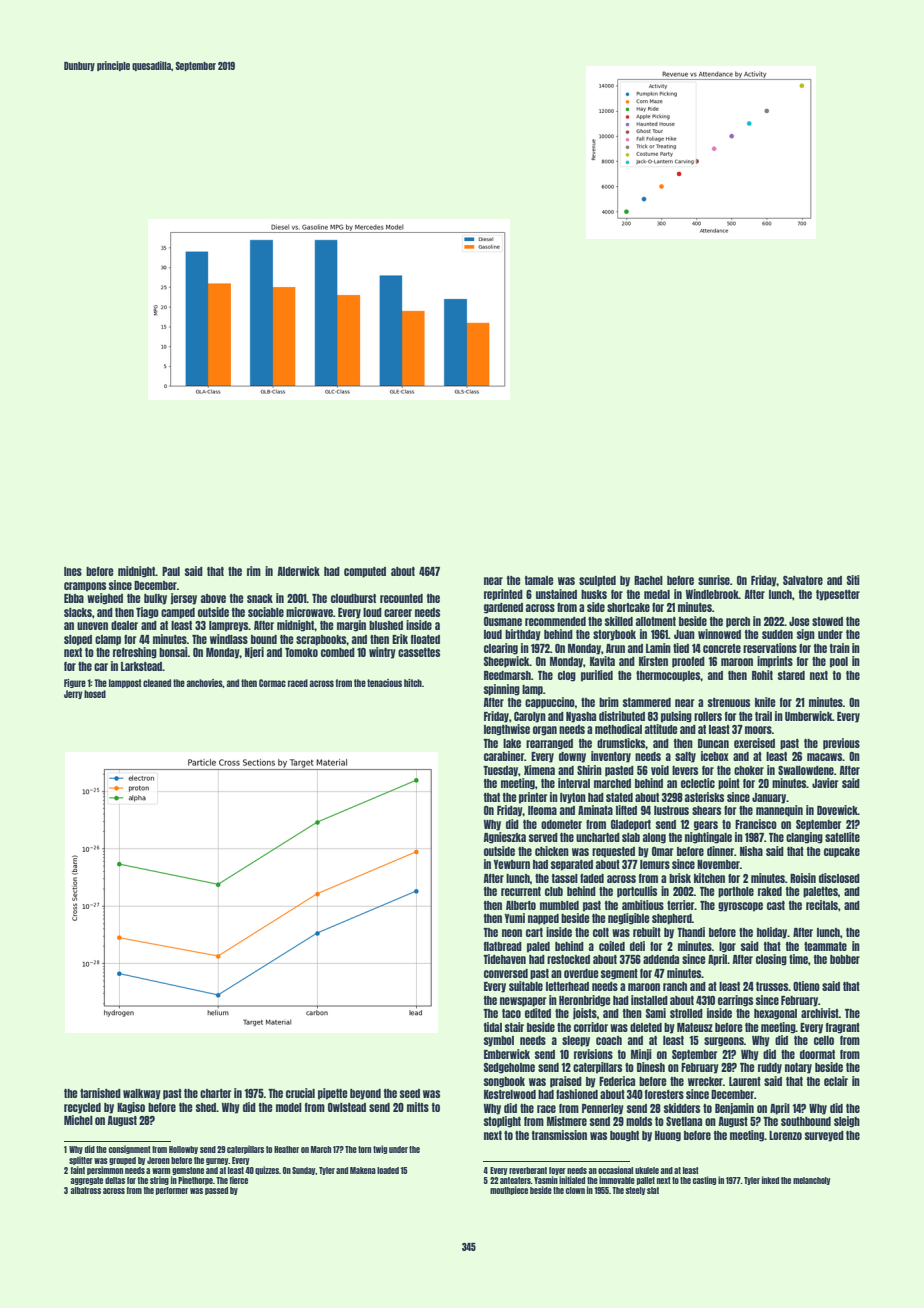 The width and height of the image is (924, 1308). What do you see at coordinates (400, 639) in the image?
I see `Erik` at bounding box center [400, 639].
